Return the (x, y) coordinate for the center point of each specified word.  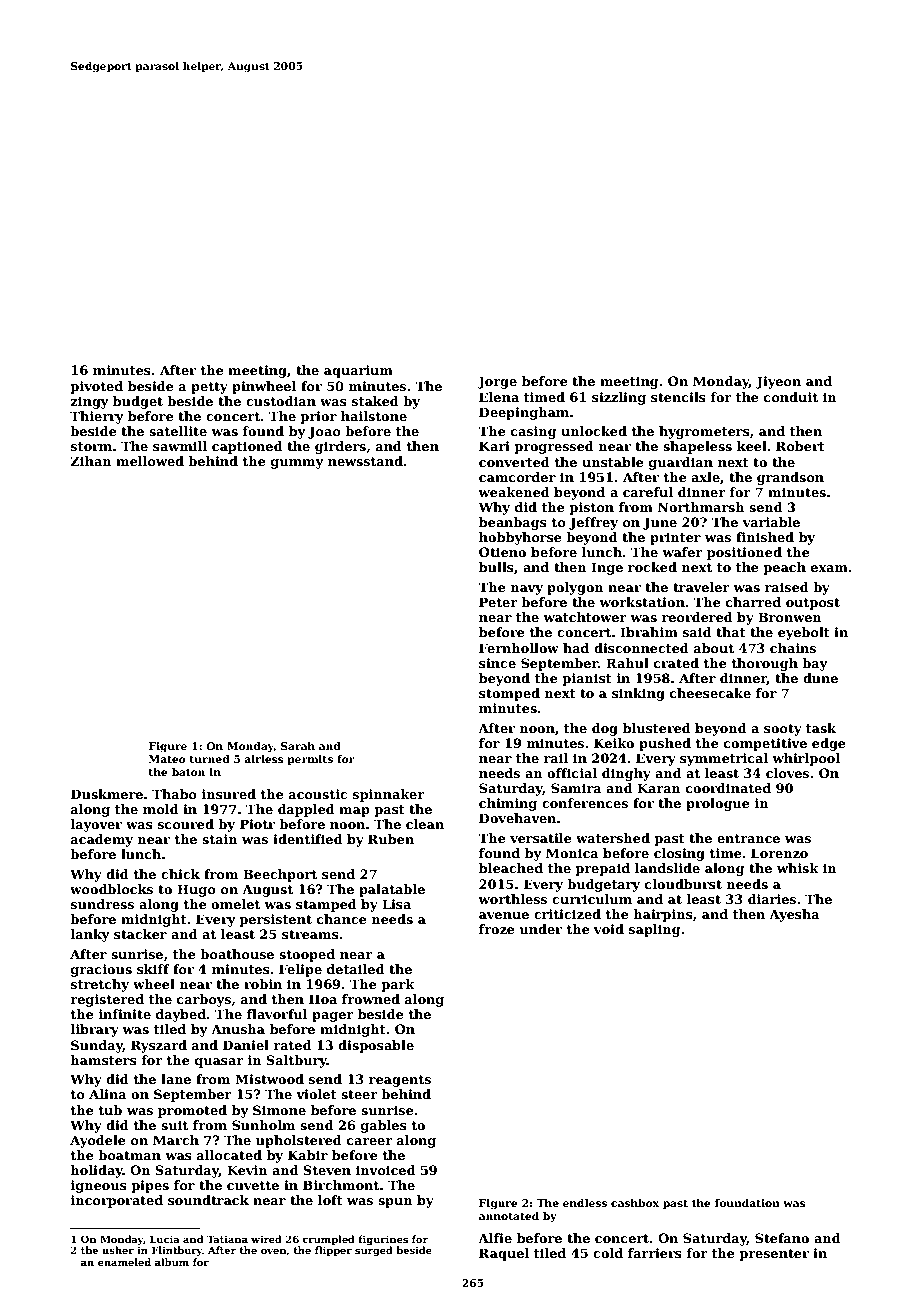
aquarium (358, 371)
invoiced (386, 1170)
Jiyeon (778, 382)
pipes (150, 1186)
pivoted (96, 387)
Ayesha (794, 915)
